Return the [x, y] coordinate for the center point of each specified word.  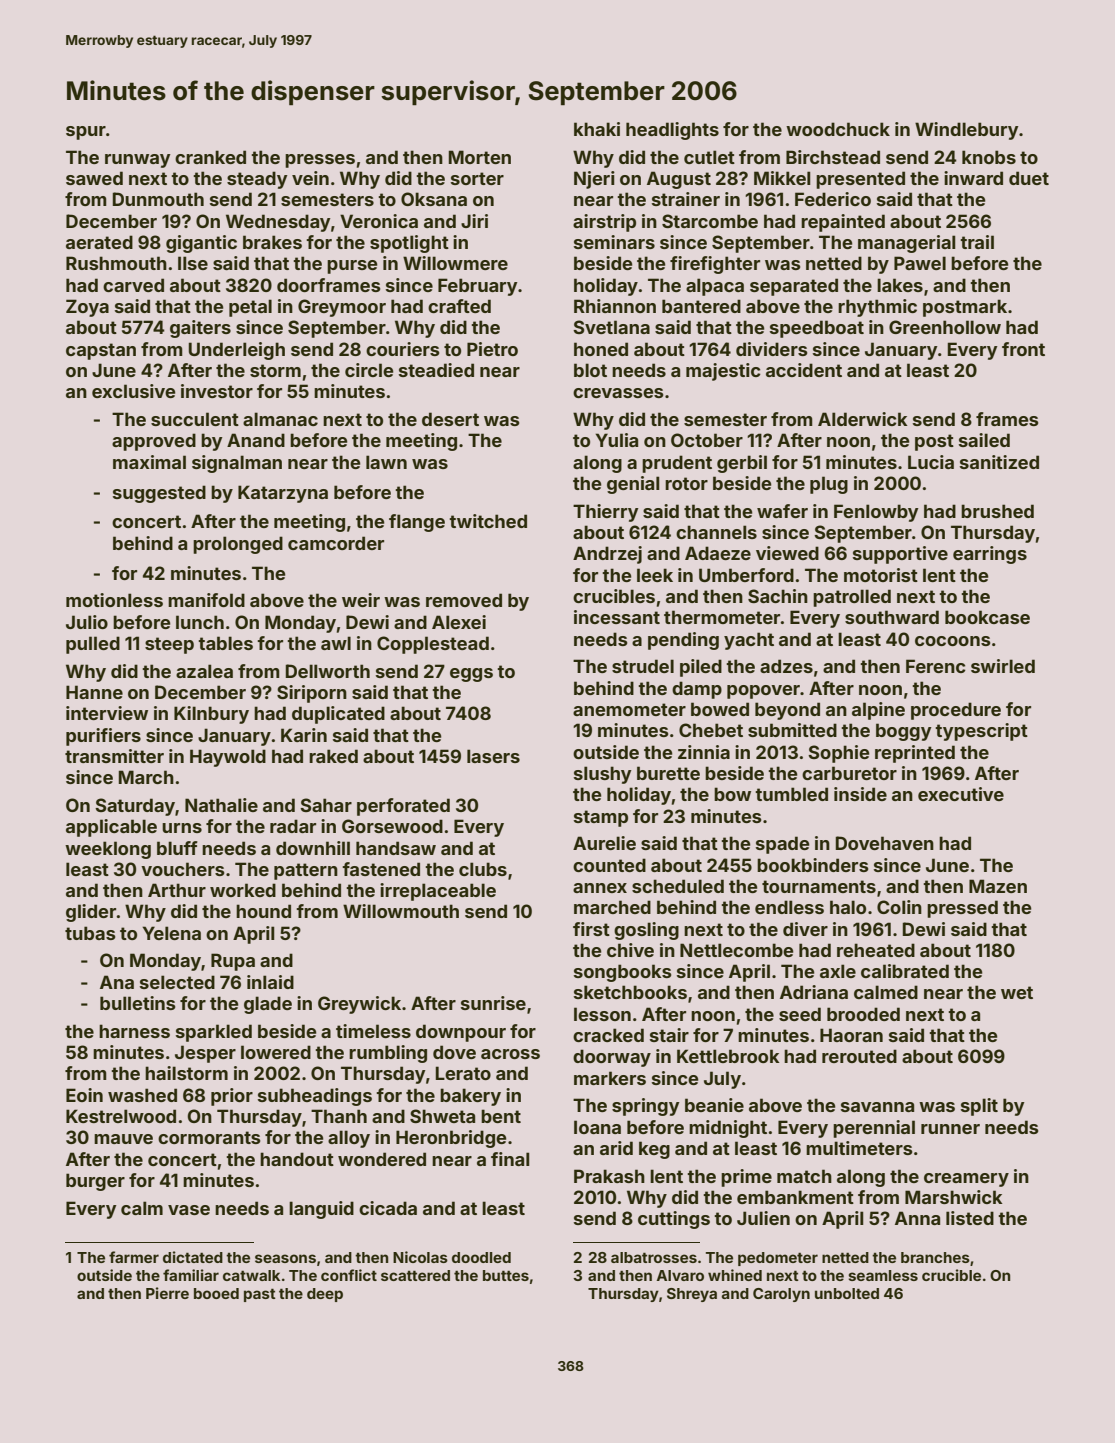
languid [321, 1210]
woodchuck [838, 129]
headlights [672, 131]
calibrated [905, 971]
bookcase [987, 617]
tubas [90, 933]
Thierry [606, 513]
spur [86, 133]
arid [616, 1148]
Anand [256, 440]
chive [630, 950]
